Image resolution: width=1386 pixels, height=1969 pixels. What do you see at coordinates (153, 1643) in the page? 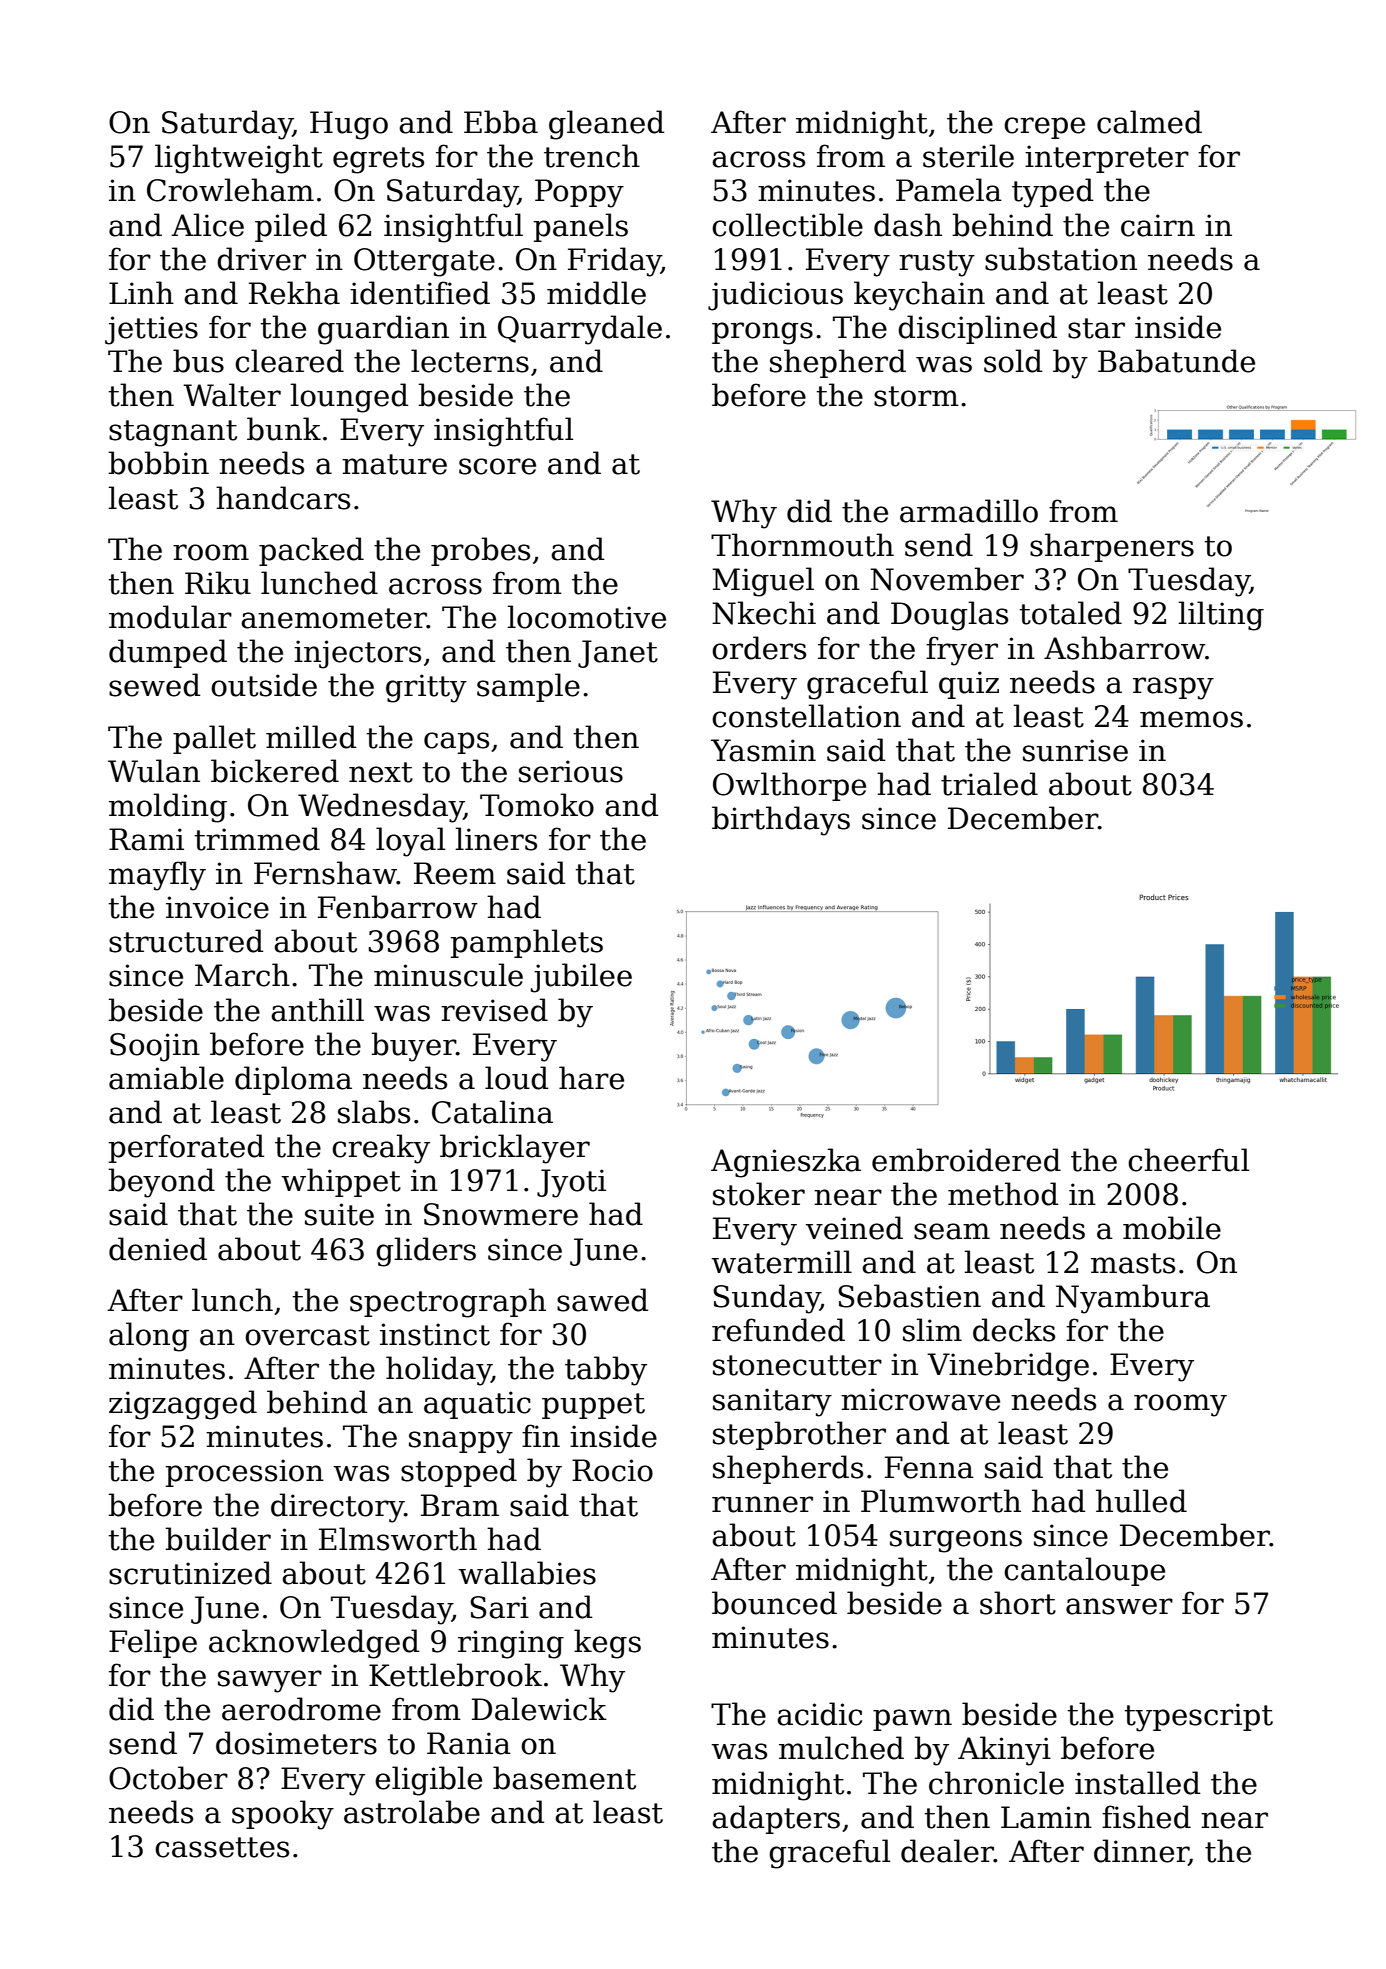
I see `Felipe` at bounding box center [153, 1643].
